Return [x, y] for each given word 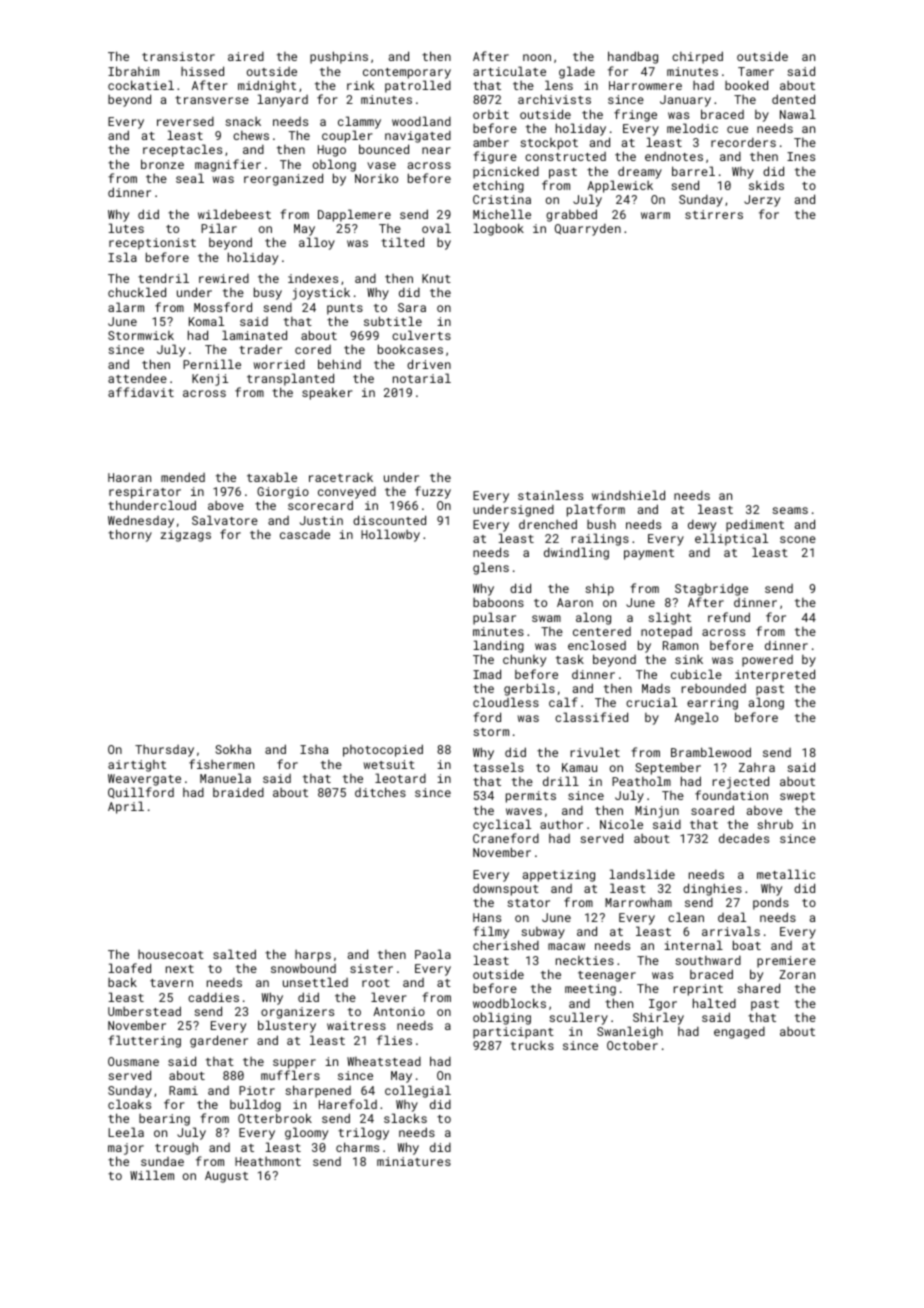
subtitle [393, 321]
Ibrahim [133, 71]
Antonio [399, 1011]
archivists [554, 99]
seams [790, 510]
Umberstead [144, 1011]
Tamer [756, 71]
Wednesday [141, 521]
